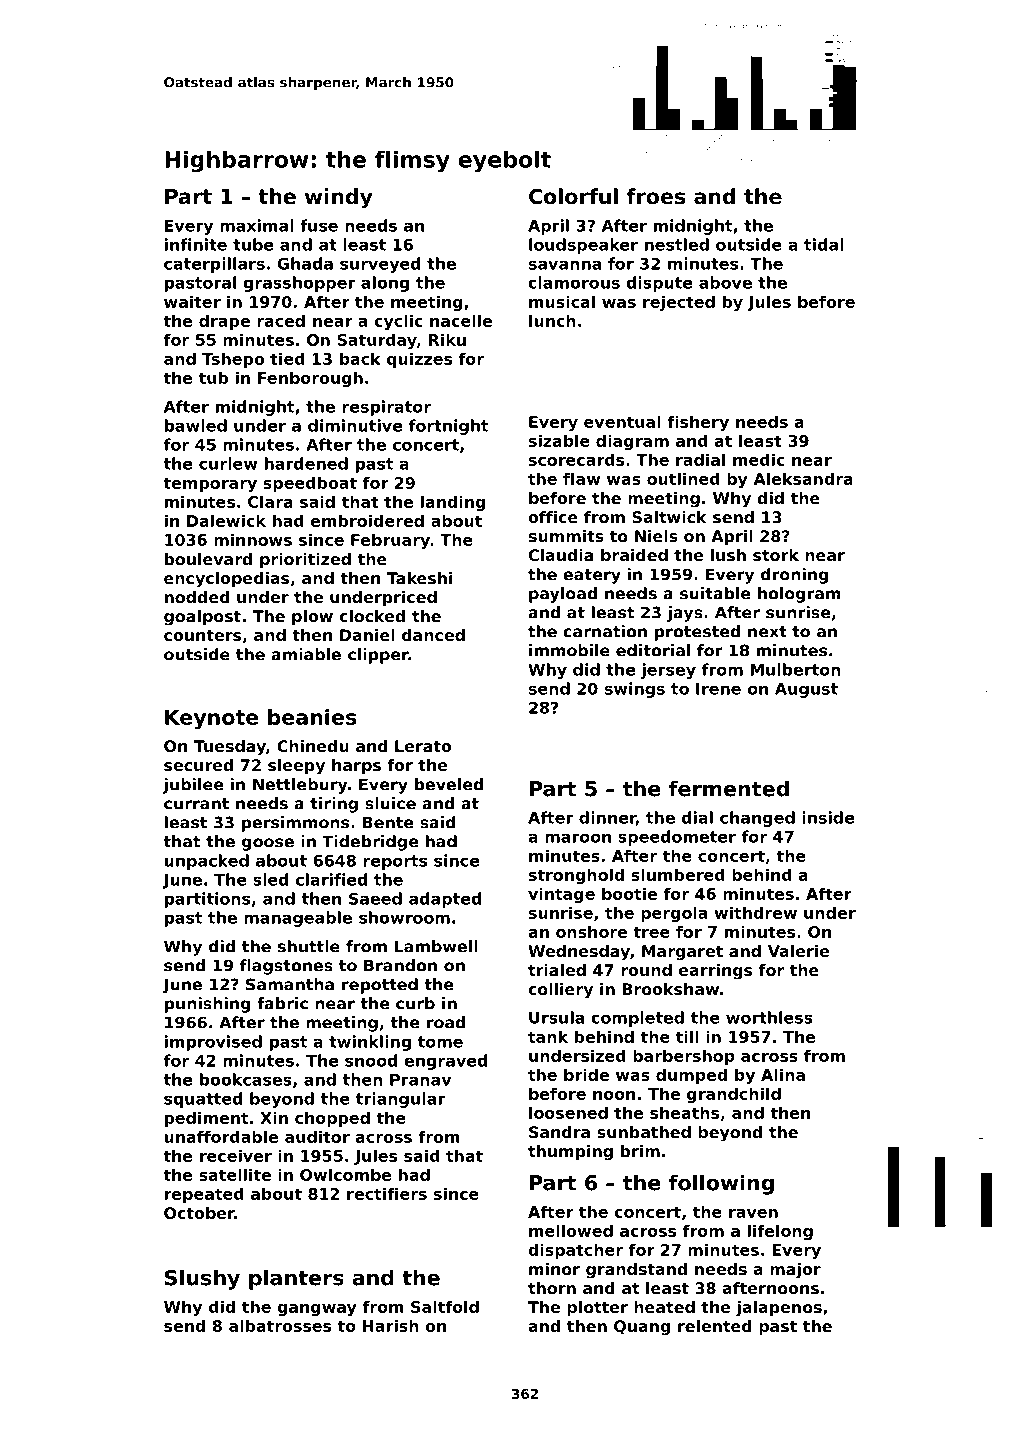 The height and width of the document is (1452, 1022). Describe the element at coordinates (828, 817) in the document. I see `inside` at that location.
